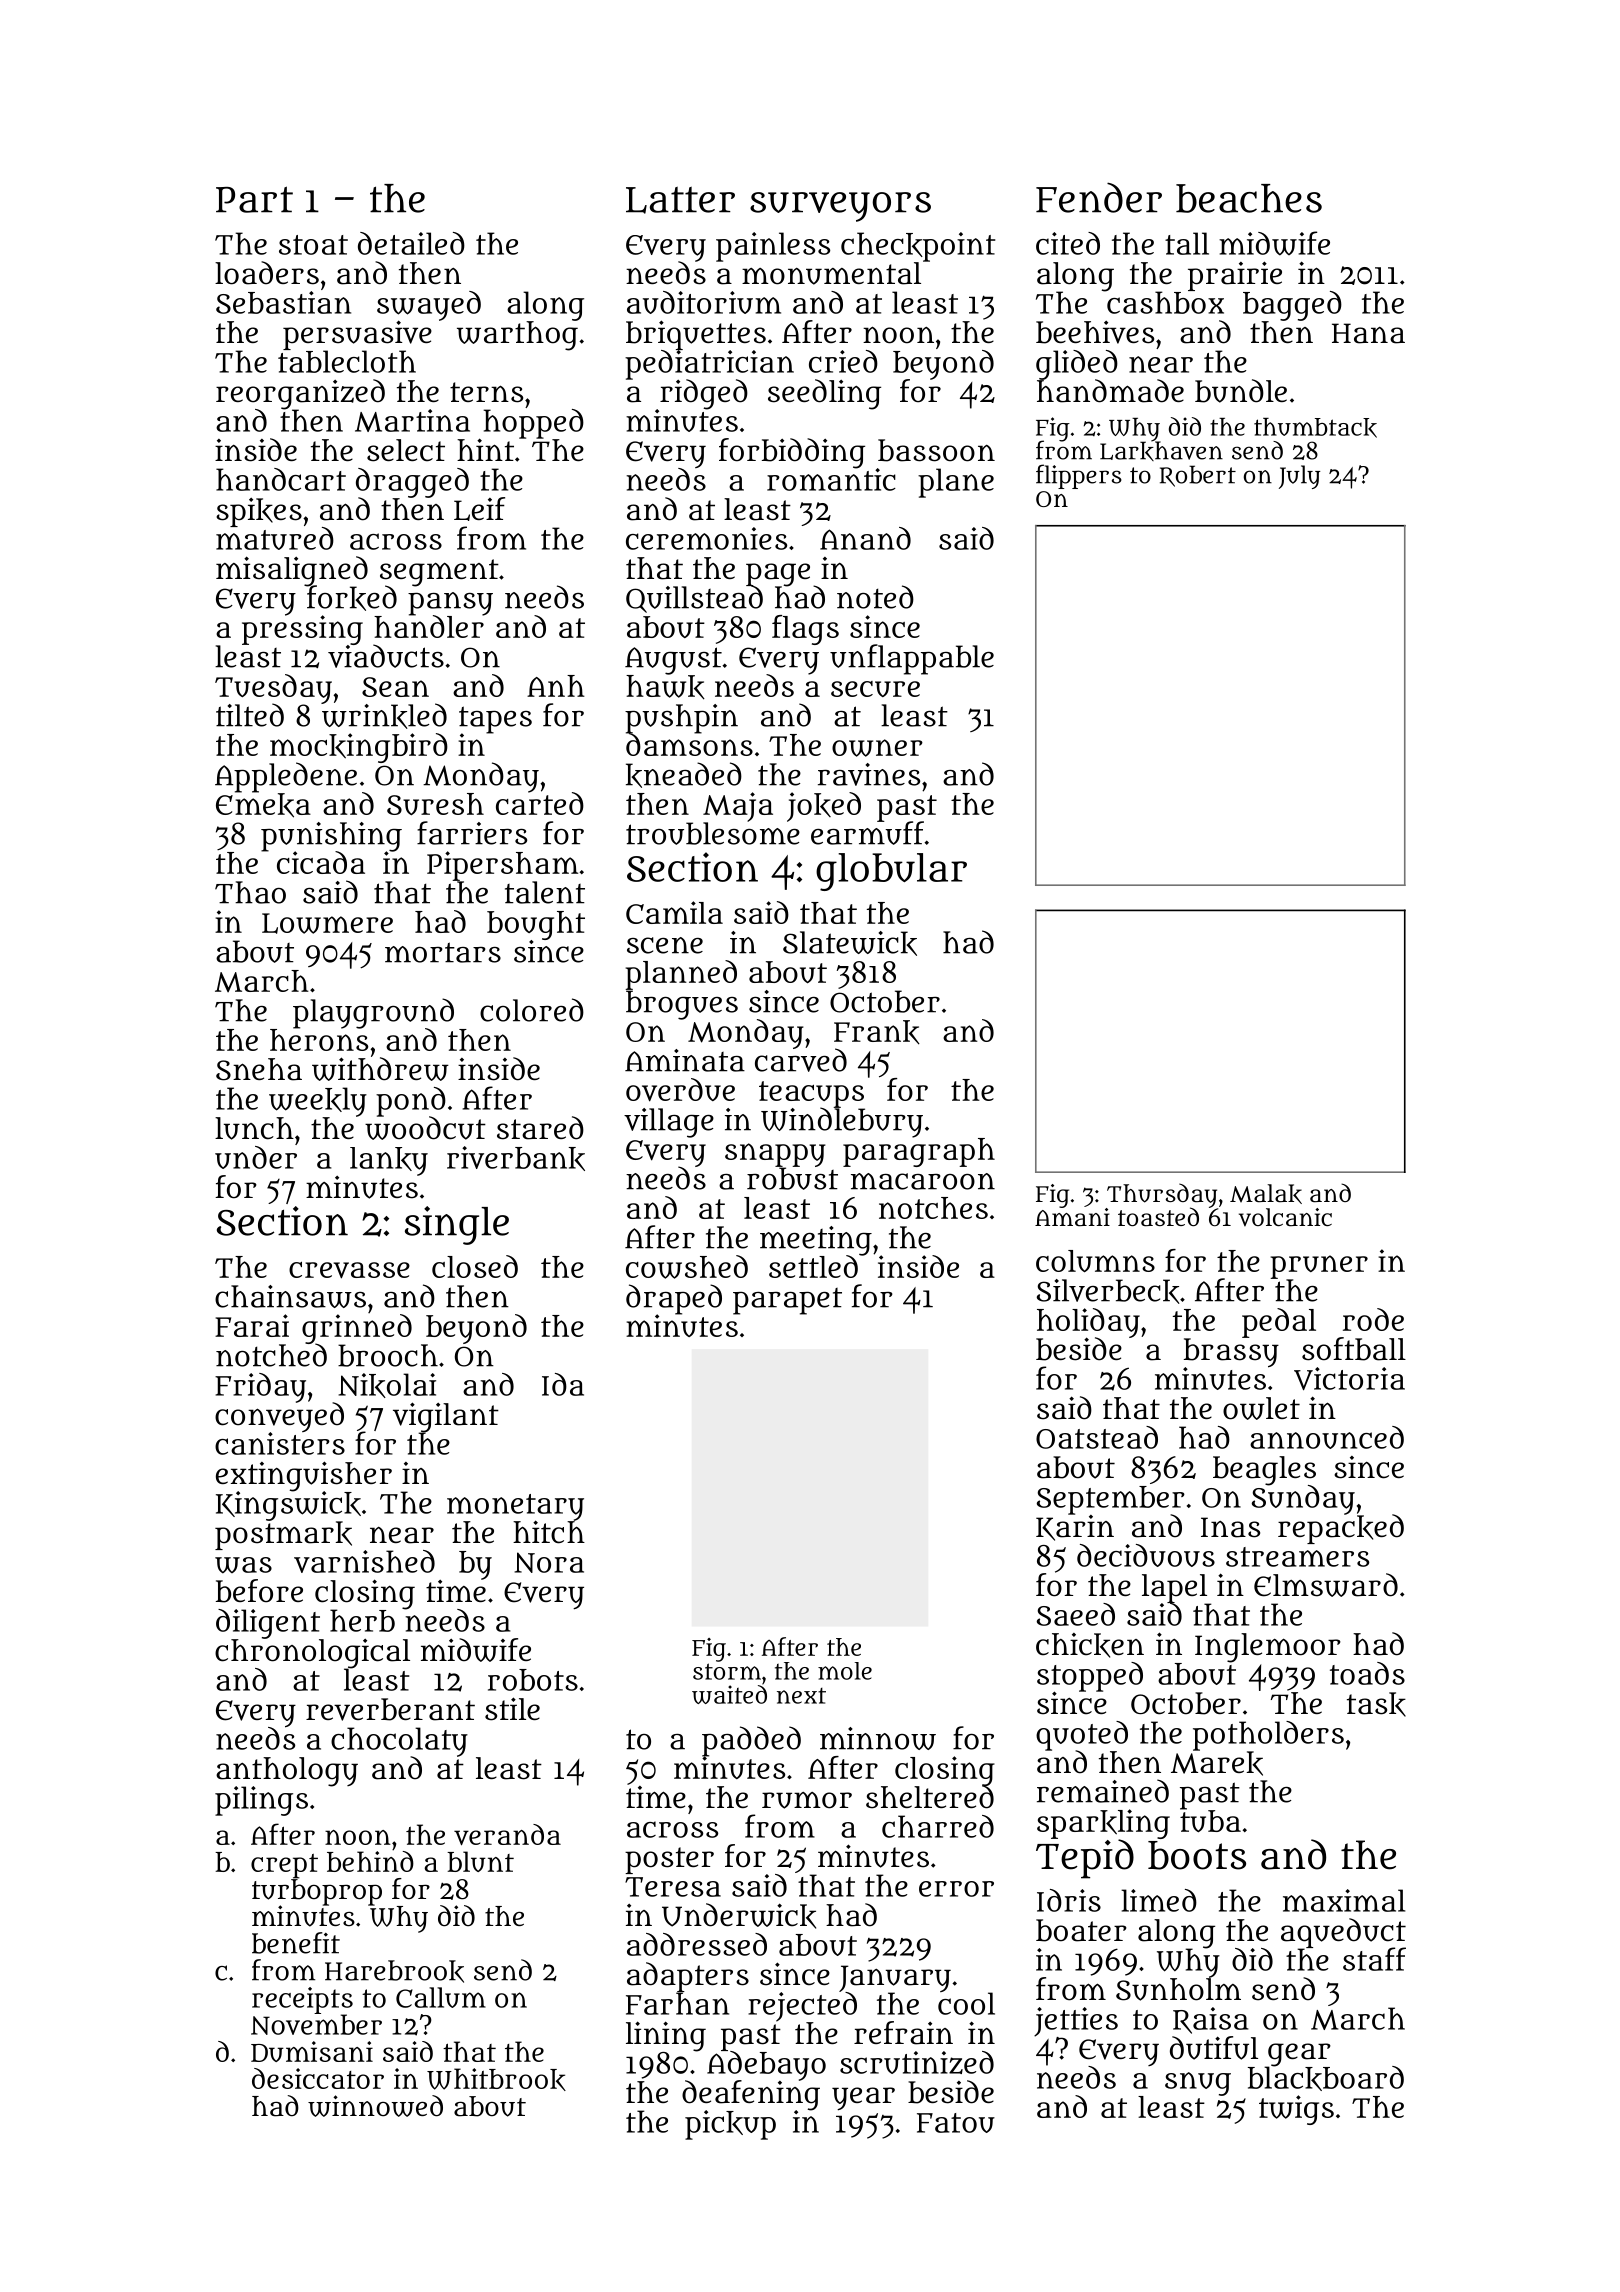  Describe the element at coordinates (665, 945) in the page. I see `scene` at that location.
